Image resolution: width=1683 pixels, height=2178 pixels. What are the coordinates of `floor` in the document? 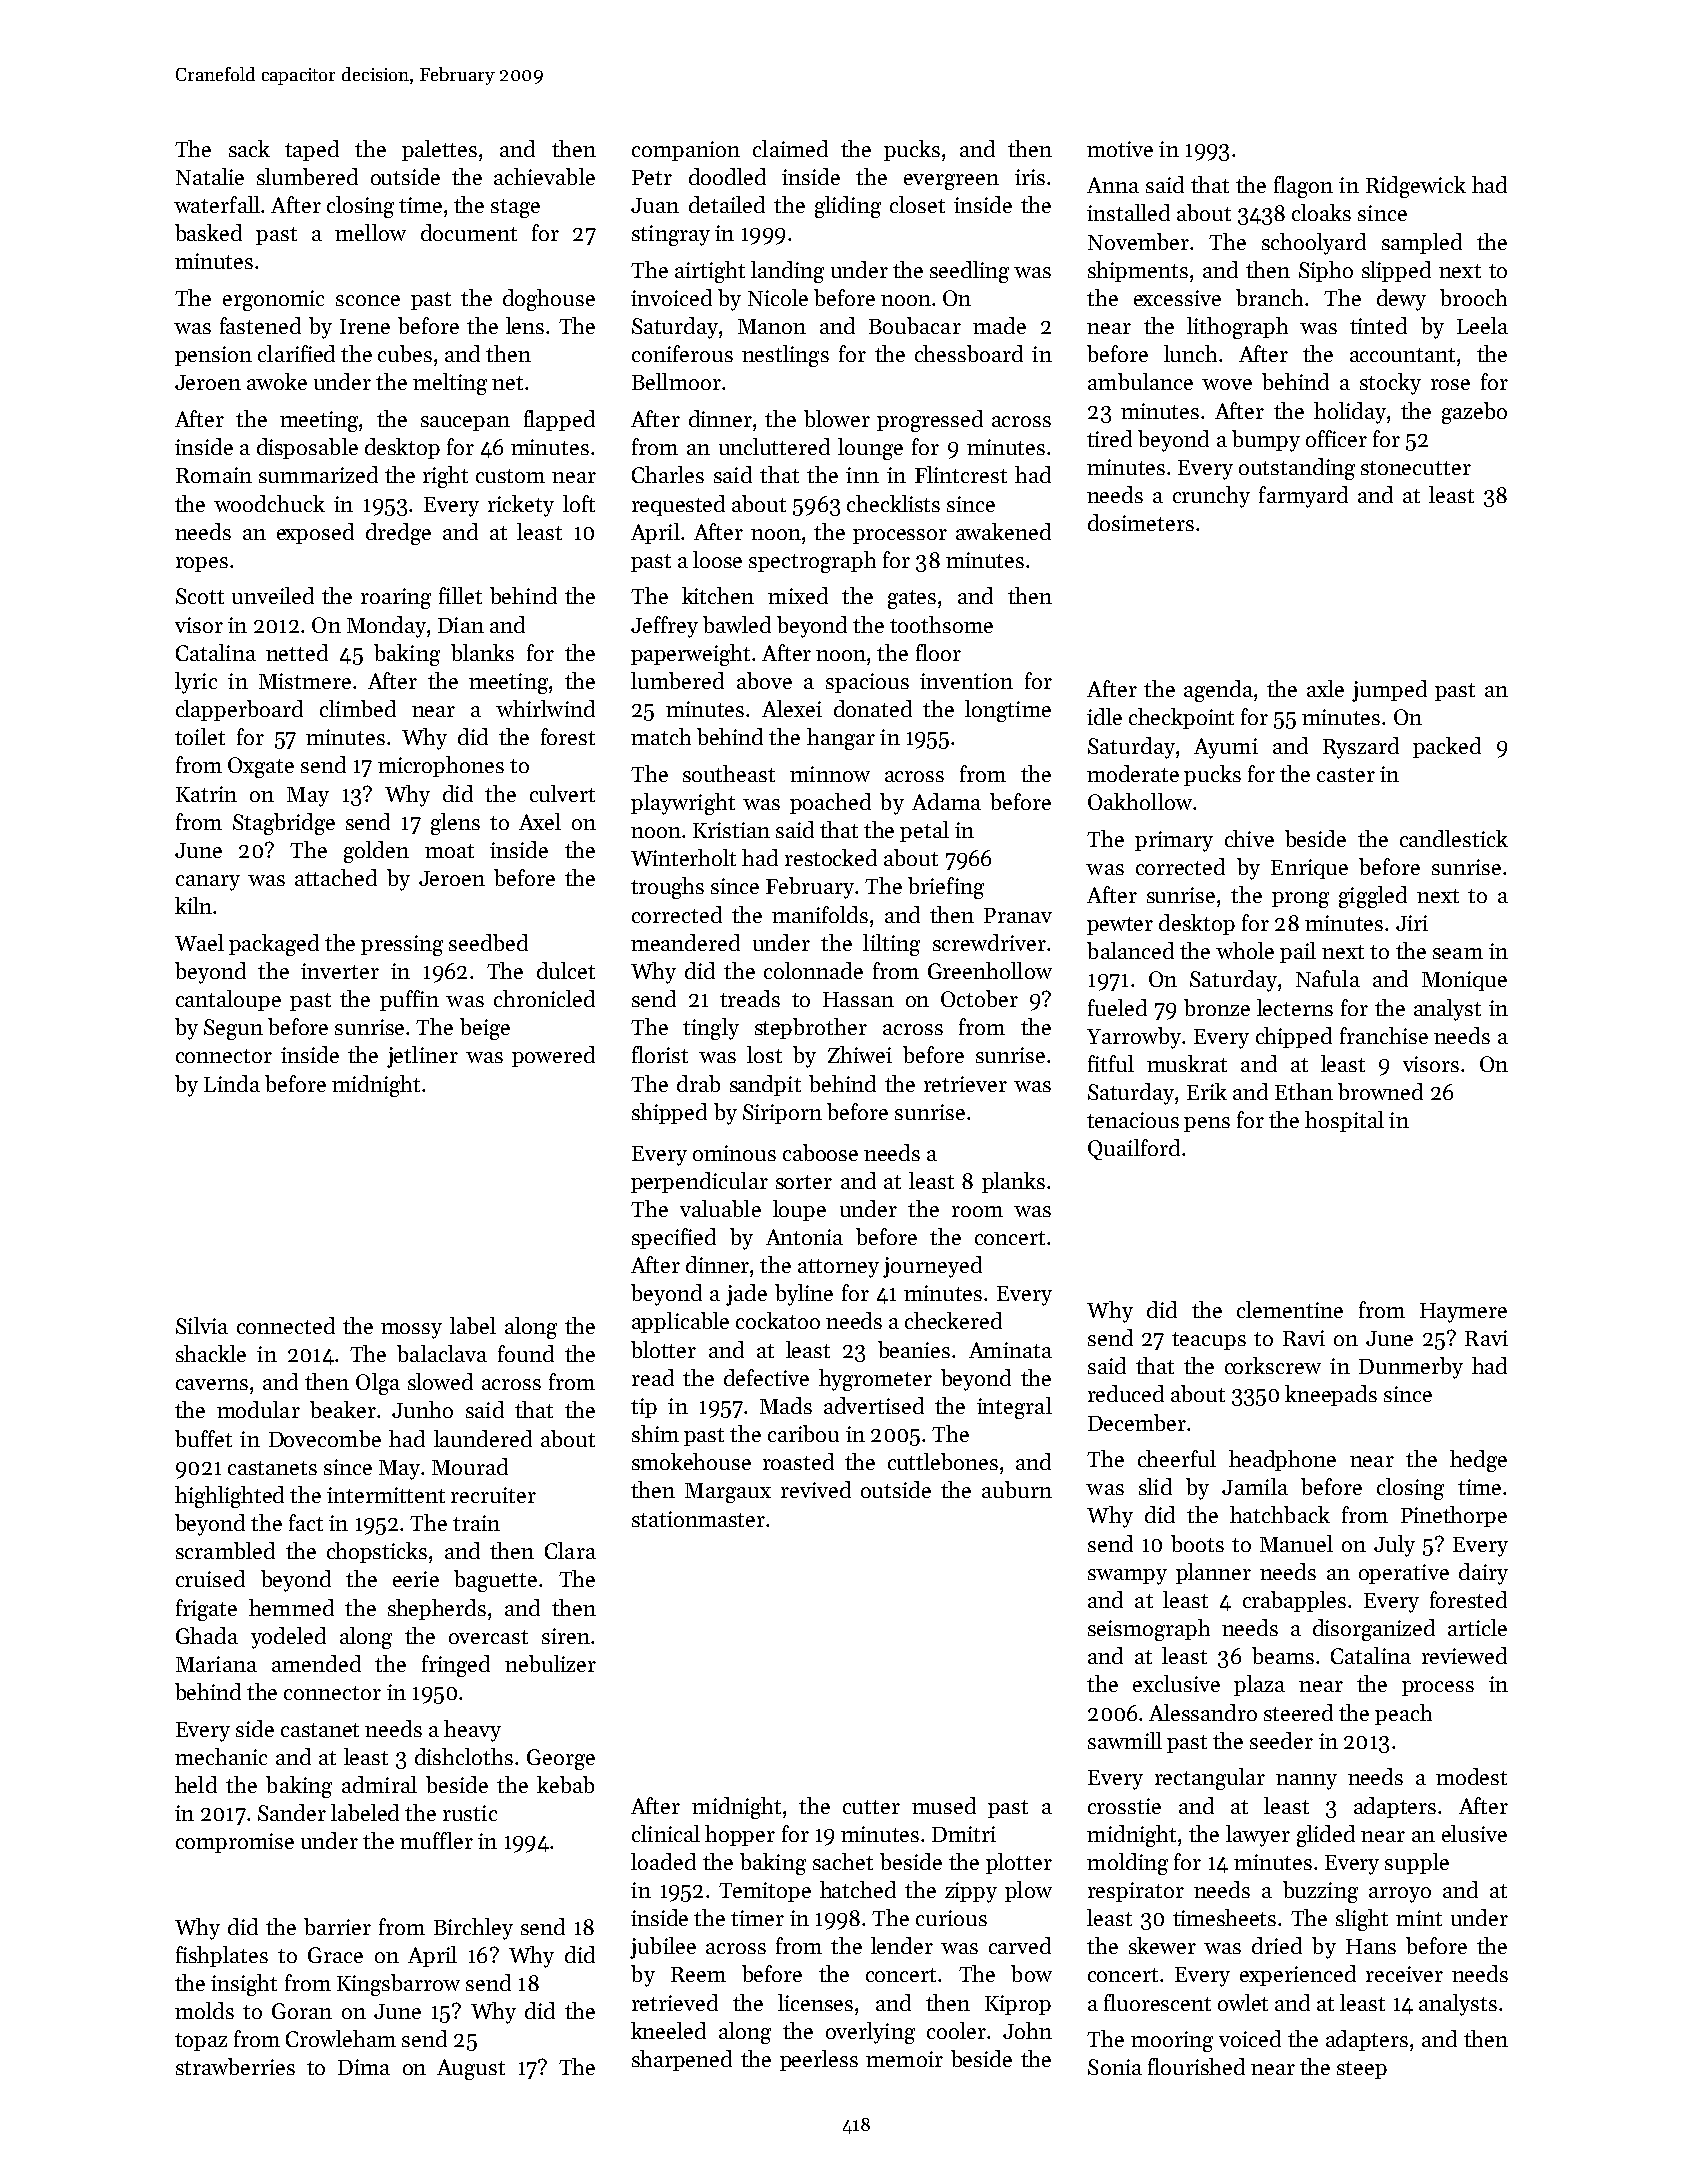 It's located at (938, 652).
